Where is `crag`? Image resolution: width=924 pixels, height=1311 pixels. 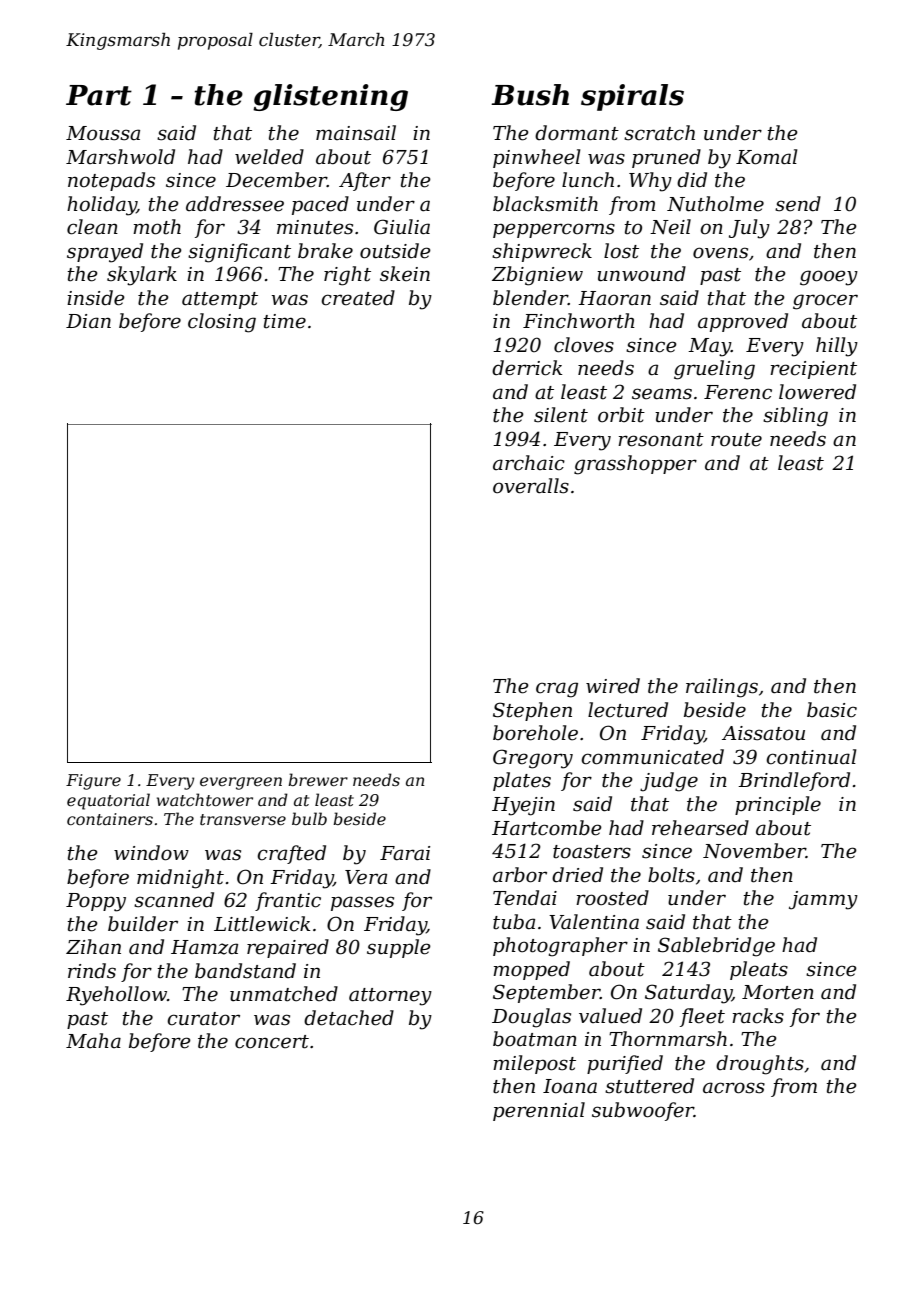
crag is located at coordinates (557, 690).
